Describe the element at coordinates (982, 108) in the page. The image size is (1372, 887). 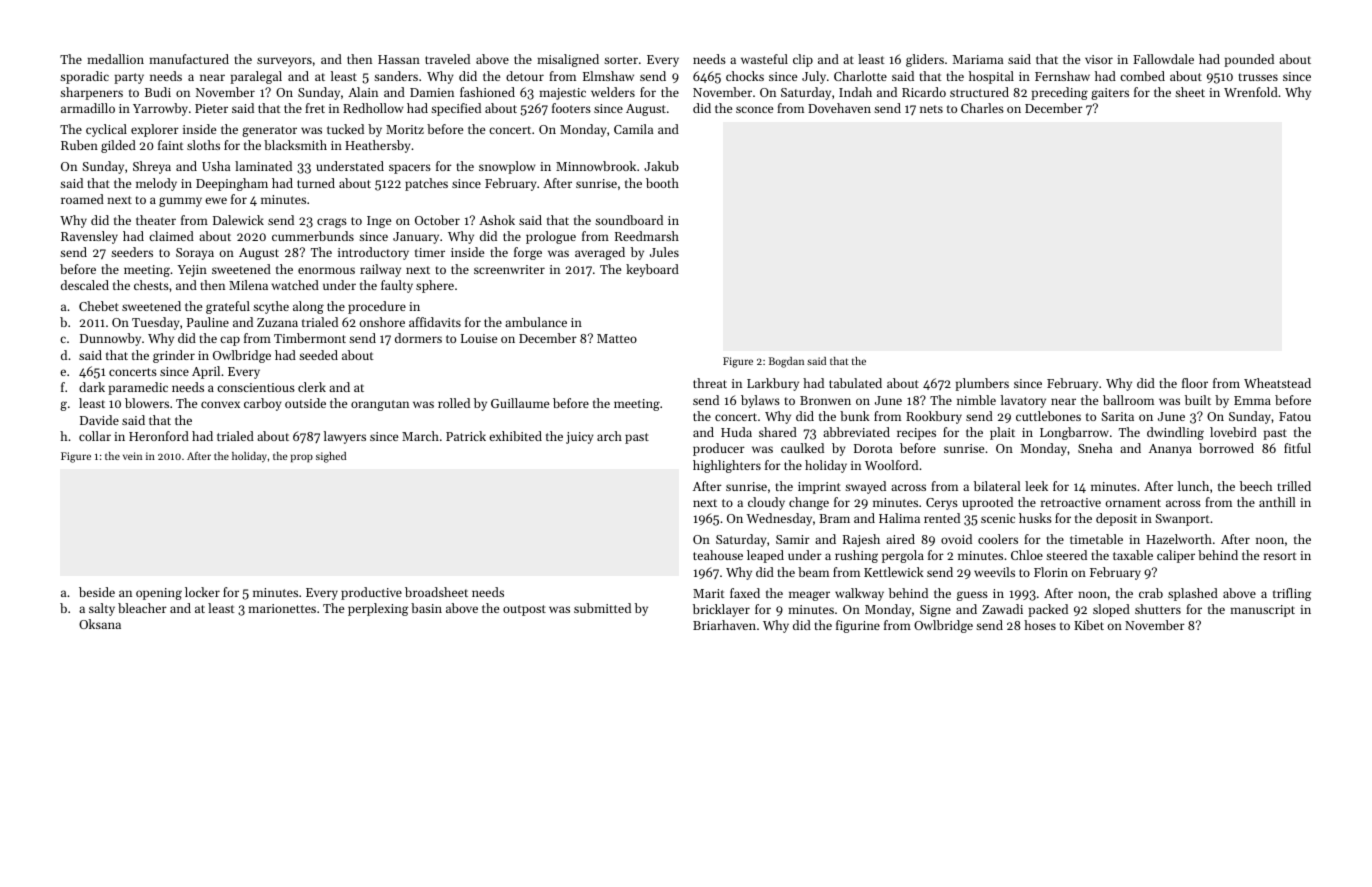
I see `Charles` at that location.
